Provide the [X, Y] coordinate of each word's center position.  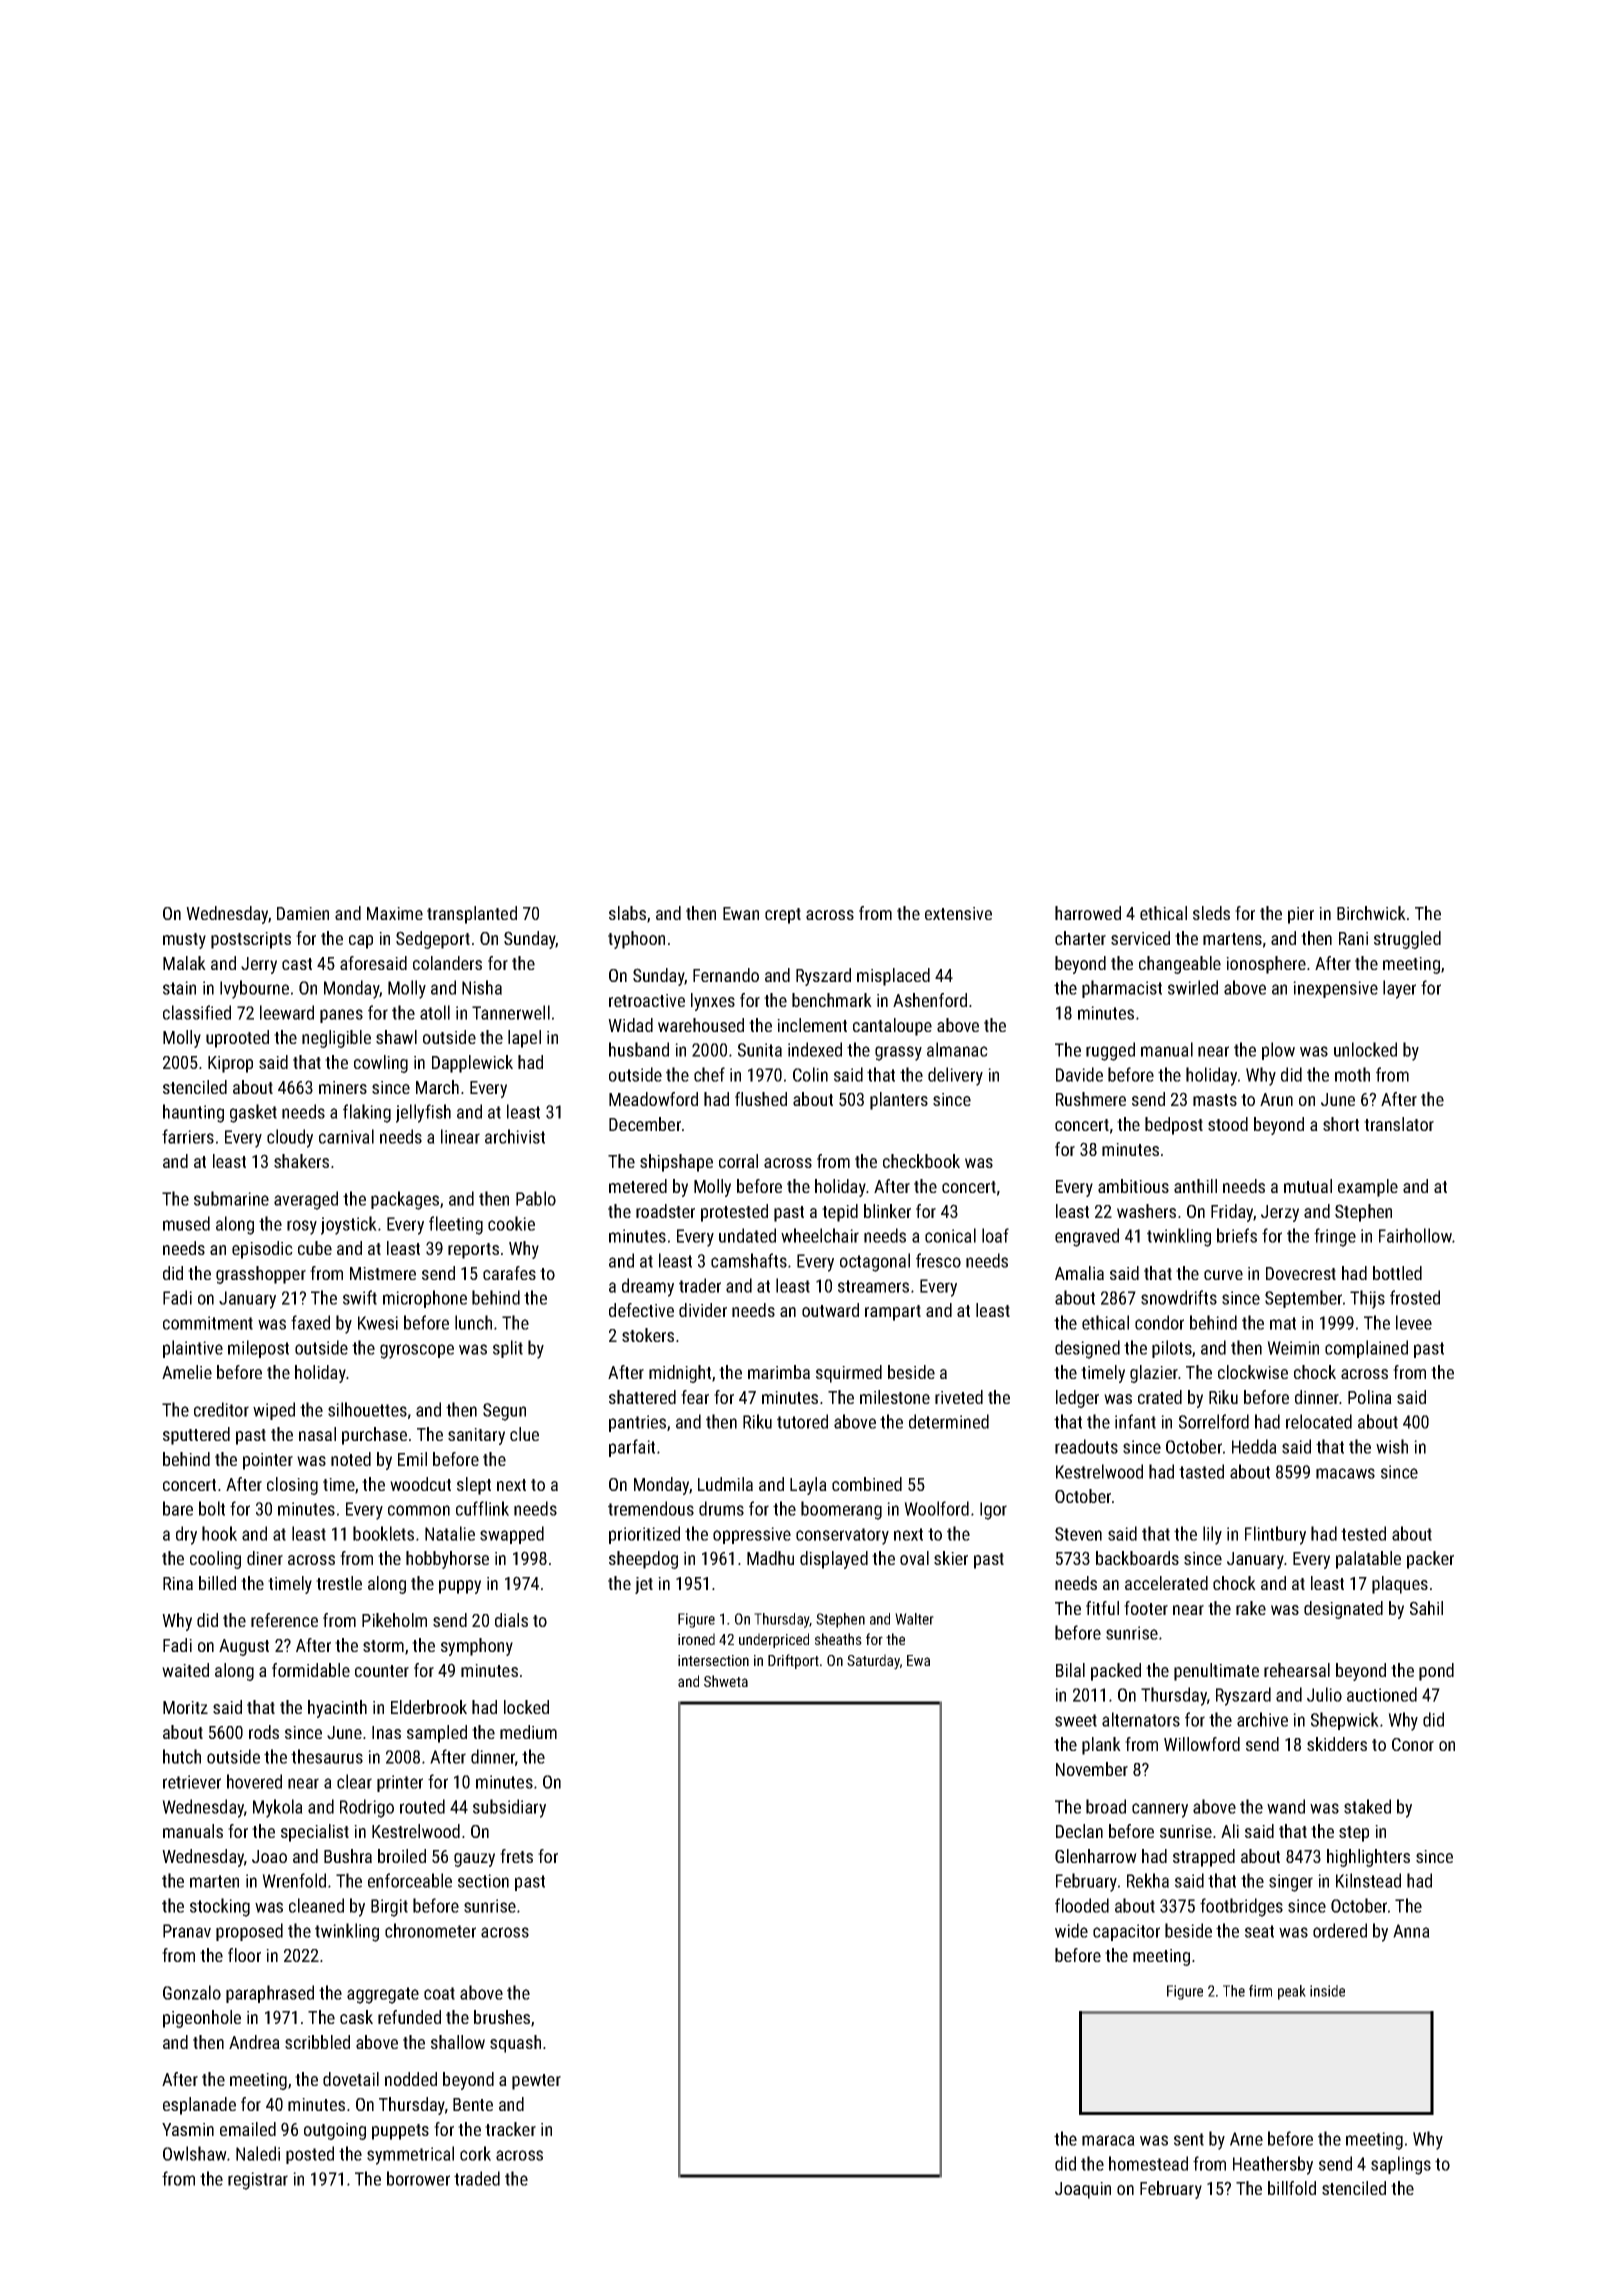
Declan [1079, 1831]
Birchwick [1371, 913]
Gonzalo [192, 1992]
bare [178, 1508]
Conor [1413, 1744]
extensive [958, 913]
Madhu [770, 1558]
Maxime [395, 913]
